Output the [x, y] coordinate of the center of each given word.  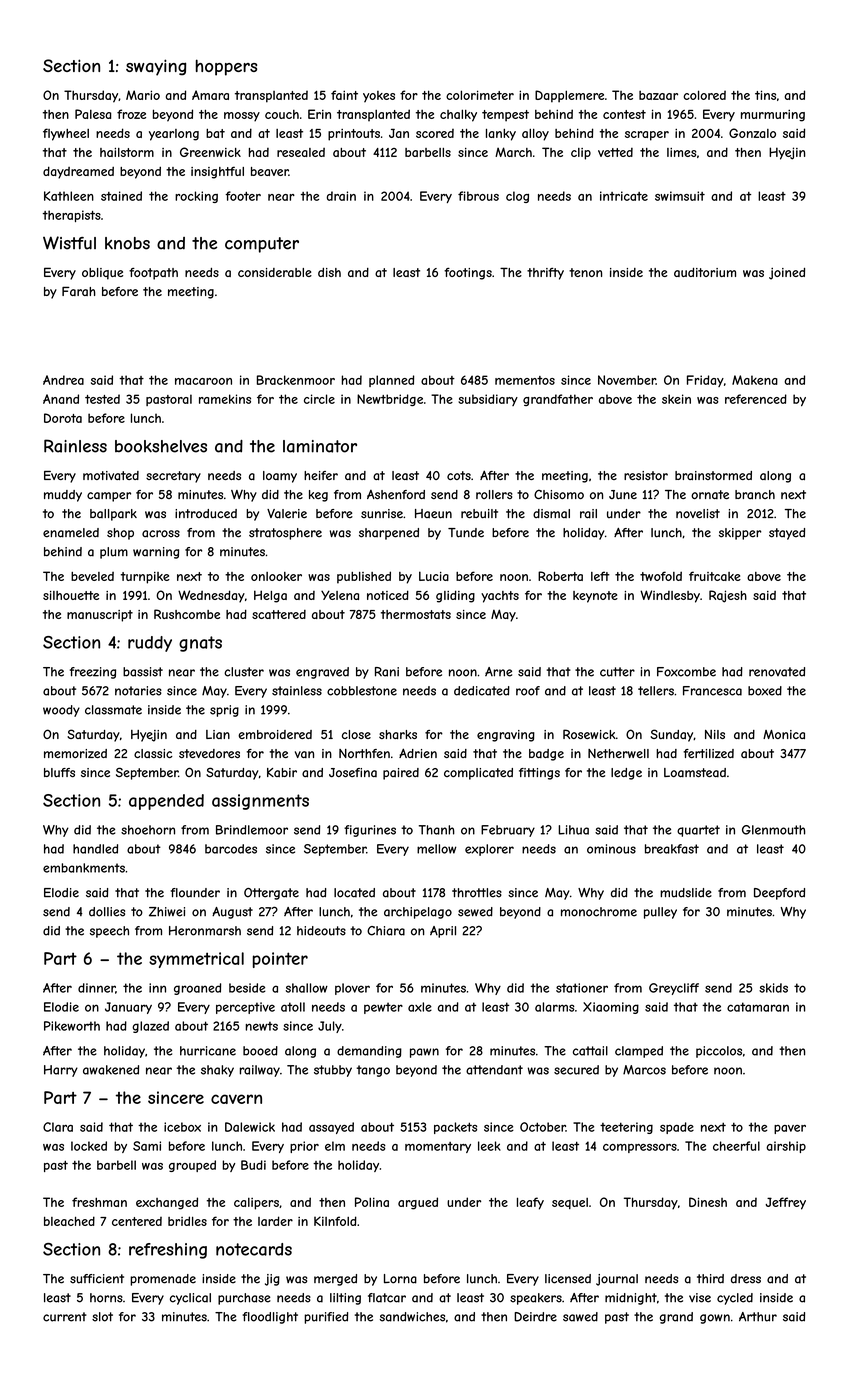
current [65, 1317]
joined [787, 274]
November [627, 380]
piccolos [719, 1052]
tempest [505, 116]
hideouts [321, 931]
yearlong [174, 135]
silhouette [71, 595]
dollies [107, 912]
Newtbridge [390, 400]
